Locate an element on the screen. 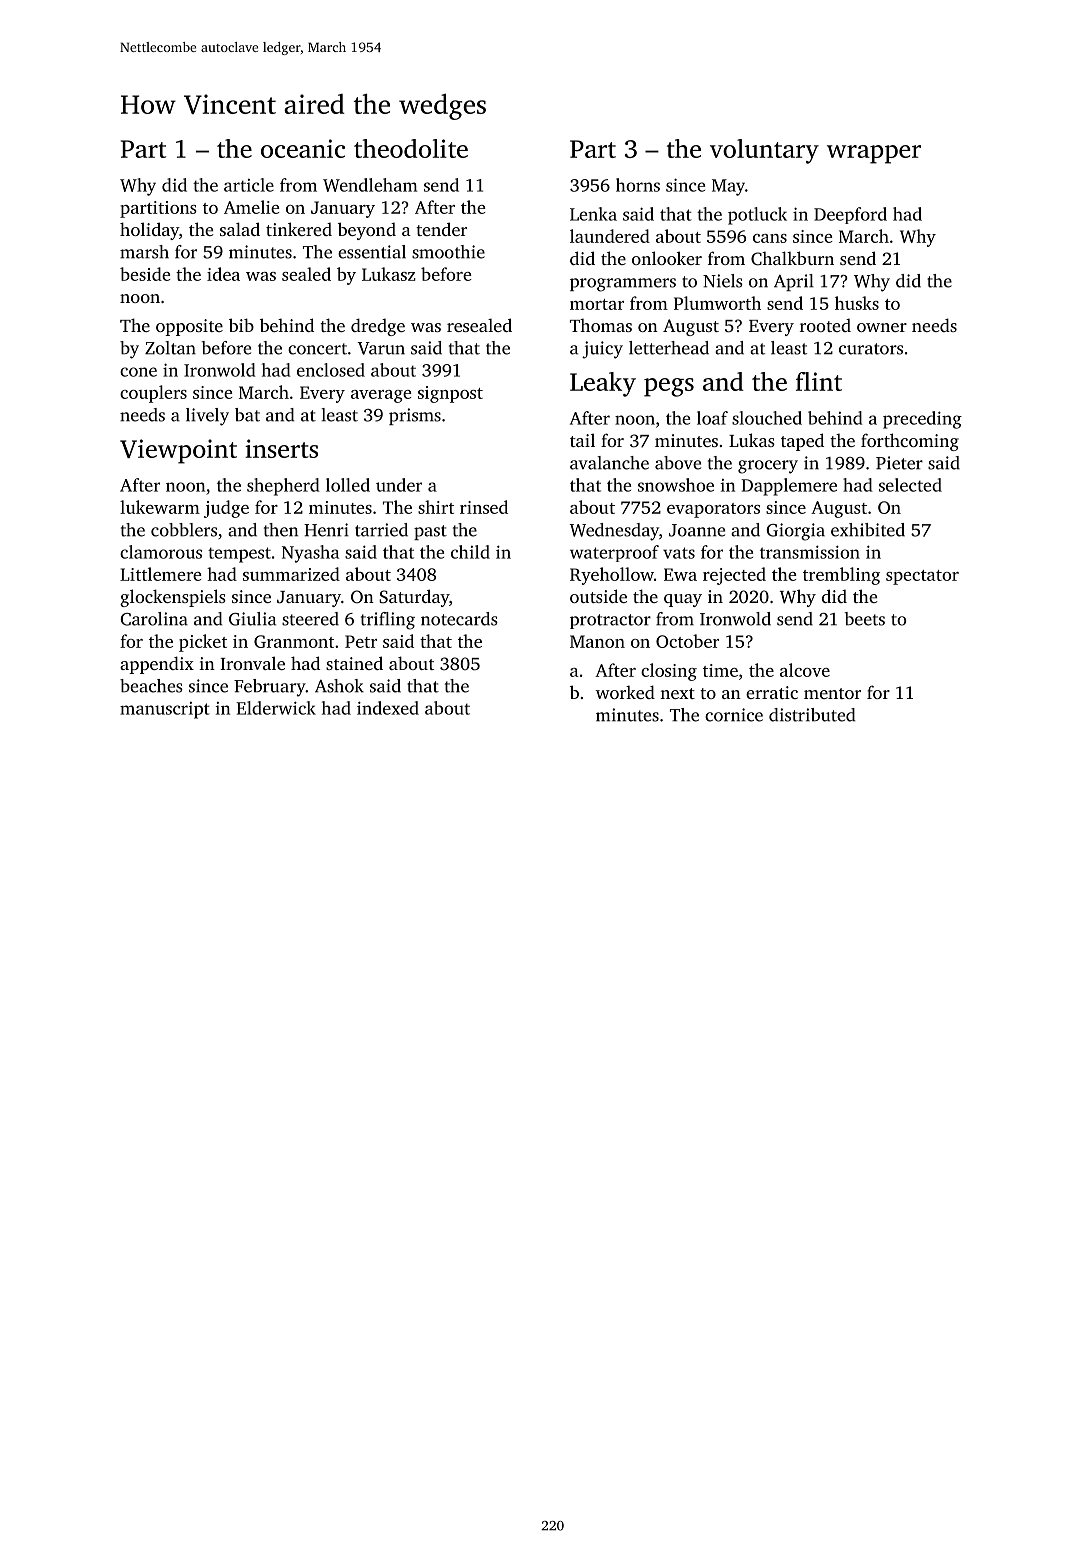 This screenshot has height=1567, width=1082. cans is located at coordinates (770, 238).
